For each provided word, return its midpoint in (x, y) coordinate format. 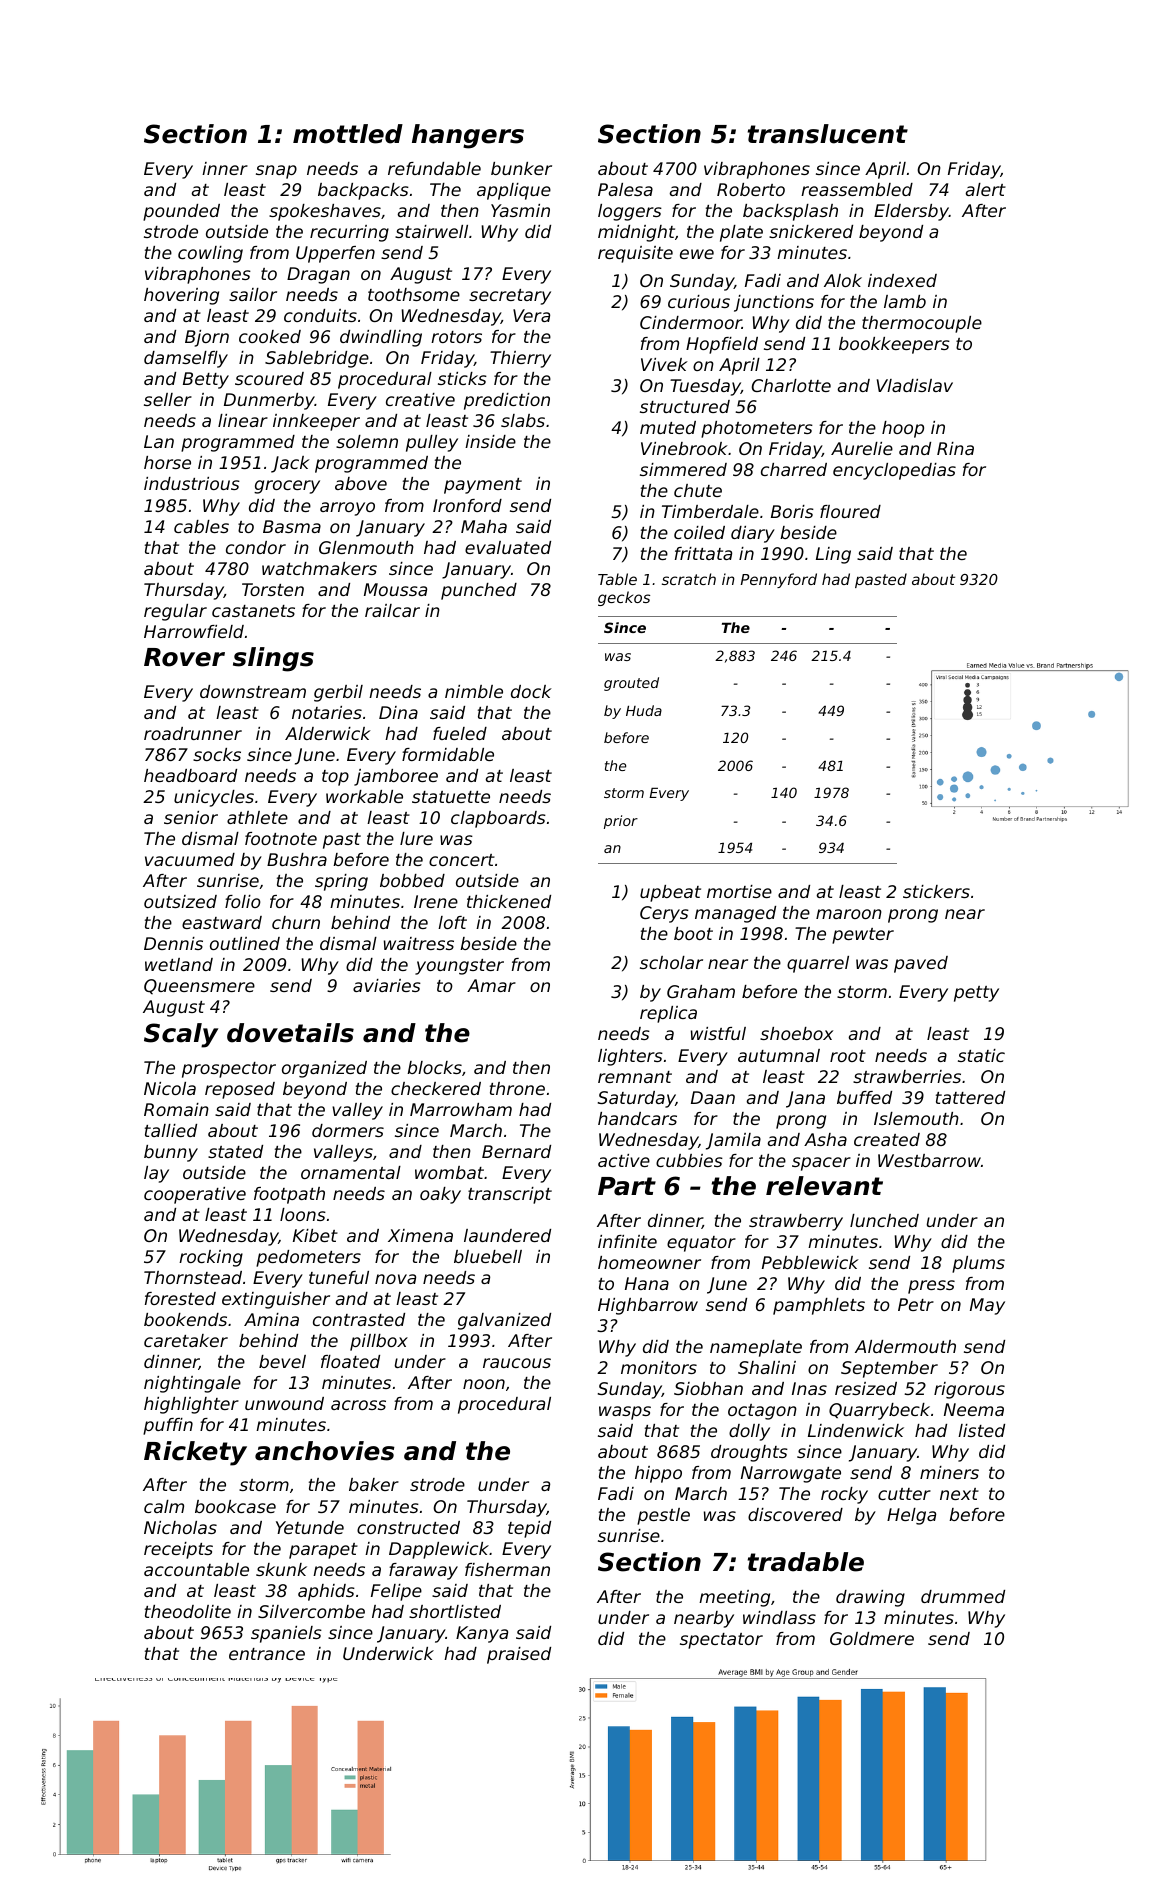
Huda (644, 710)
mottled (348, 134)
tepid (529, 1529)
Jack (290, 464)
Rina (955, 448)
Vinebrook (684, 448)
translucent (828, 134)
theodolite (188, 1611)
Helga (911, 1516)
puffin (168, 1426)
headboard (190, 775)
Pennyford (779, 580)
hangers (468, 136)
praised (519, 1655)
